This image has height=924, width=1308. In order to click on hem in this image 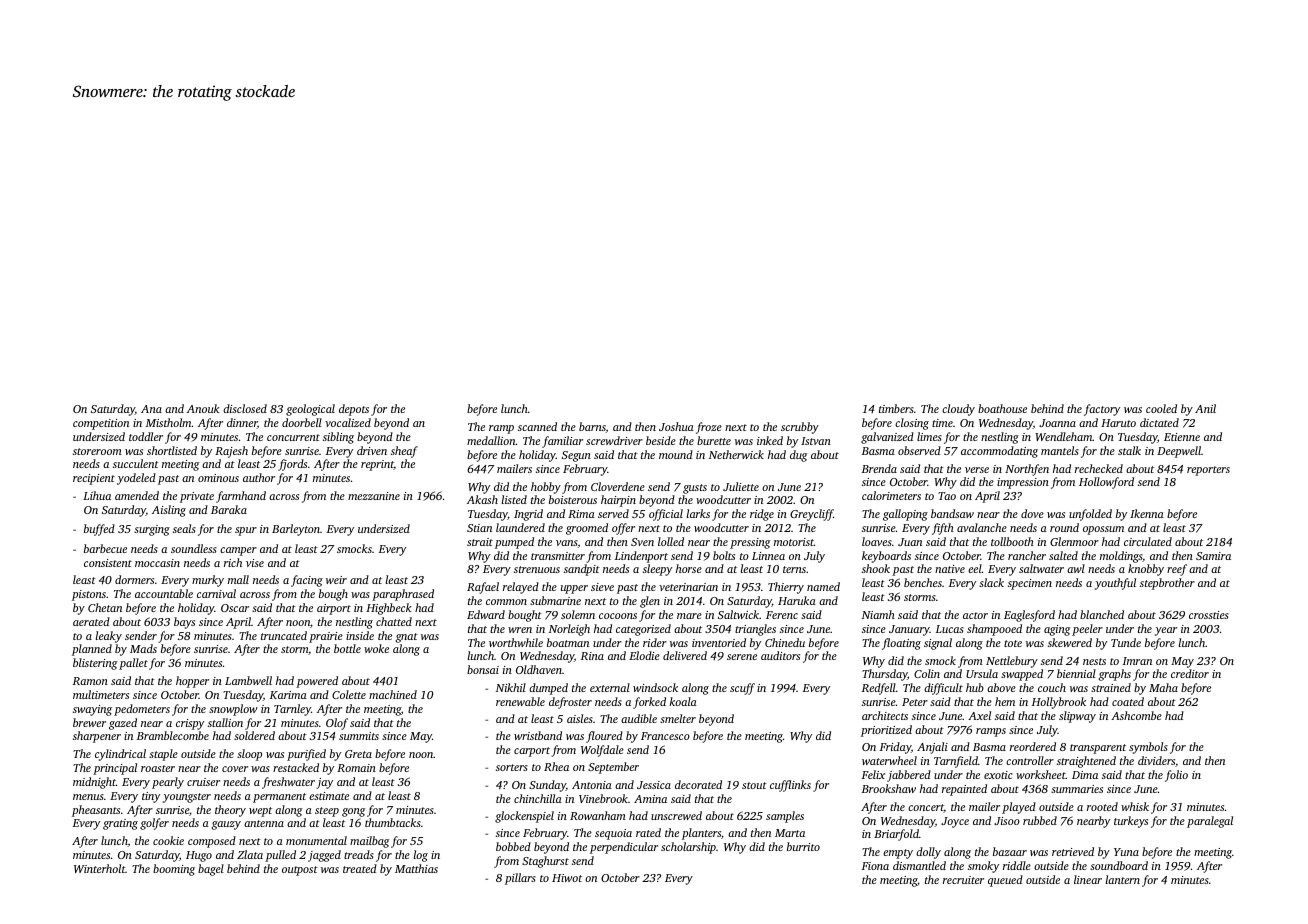, I will do `click(1005, 701)`.
